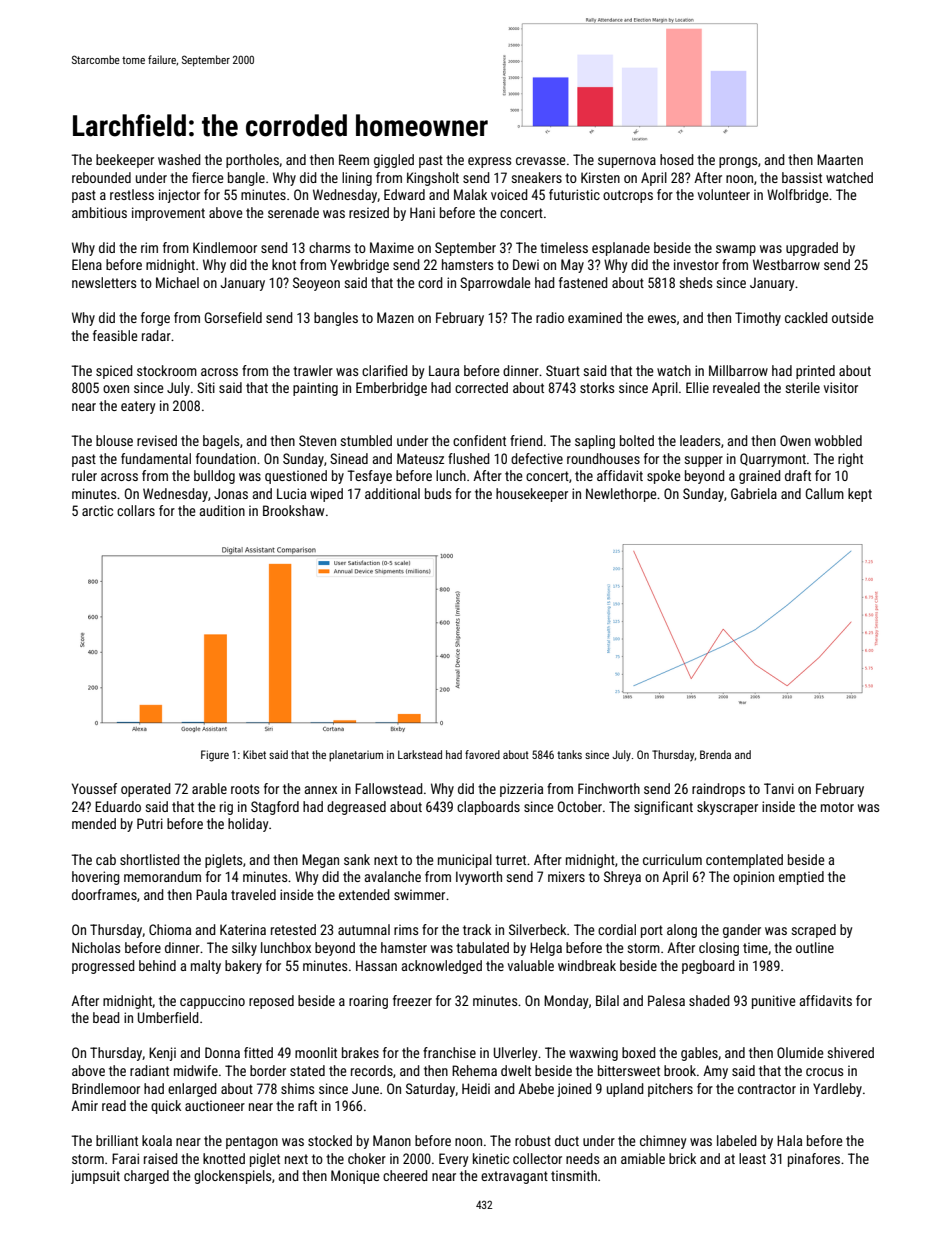 The width and height of the screenshot is (952, 1233). I want to click on express, so click(489, 162).
